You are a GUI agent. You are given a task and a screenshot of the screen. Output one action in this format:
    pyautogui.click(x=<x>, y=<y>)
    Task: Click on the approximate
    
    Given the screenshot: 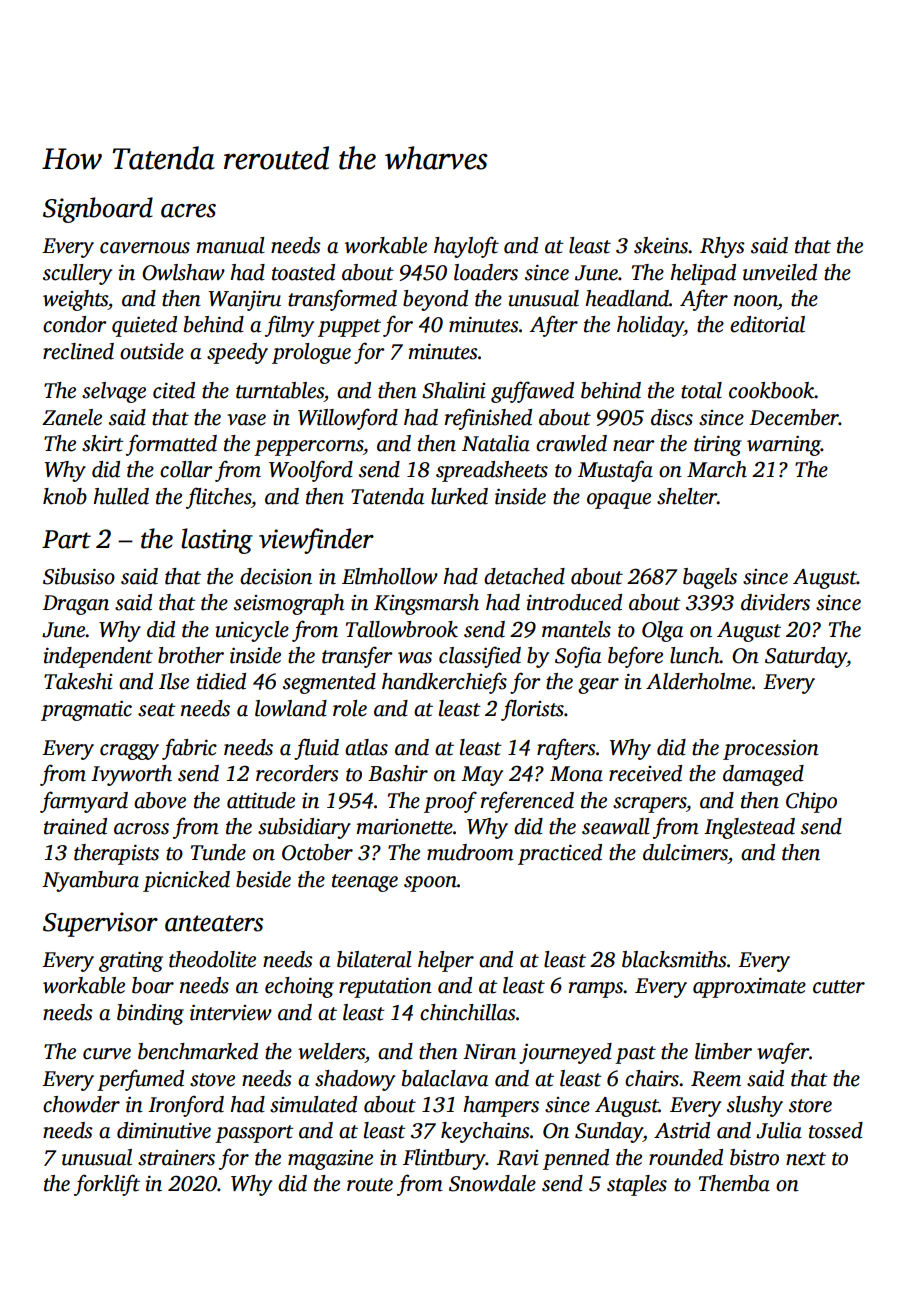 What is the action you would take?
    pyautogui.click(x=749, y=988)
